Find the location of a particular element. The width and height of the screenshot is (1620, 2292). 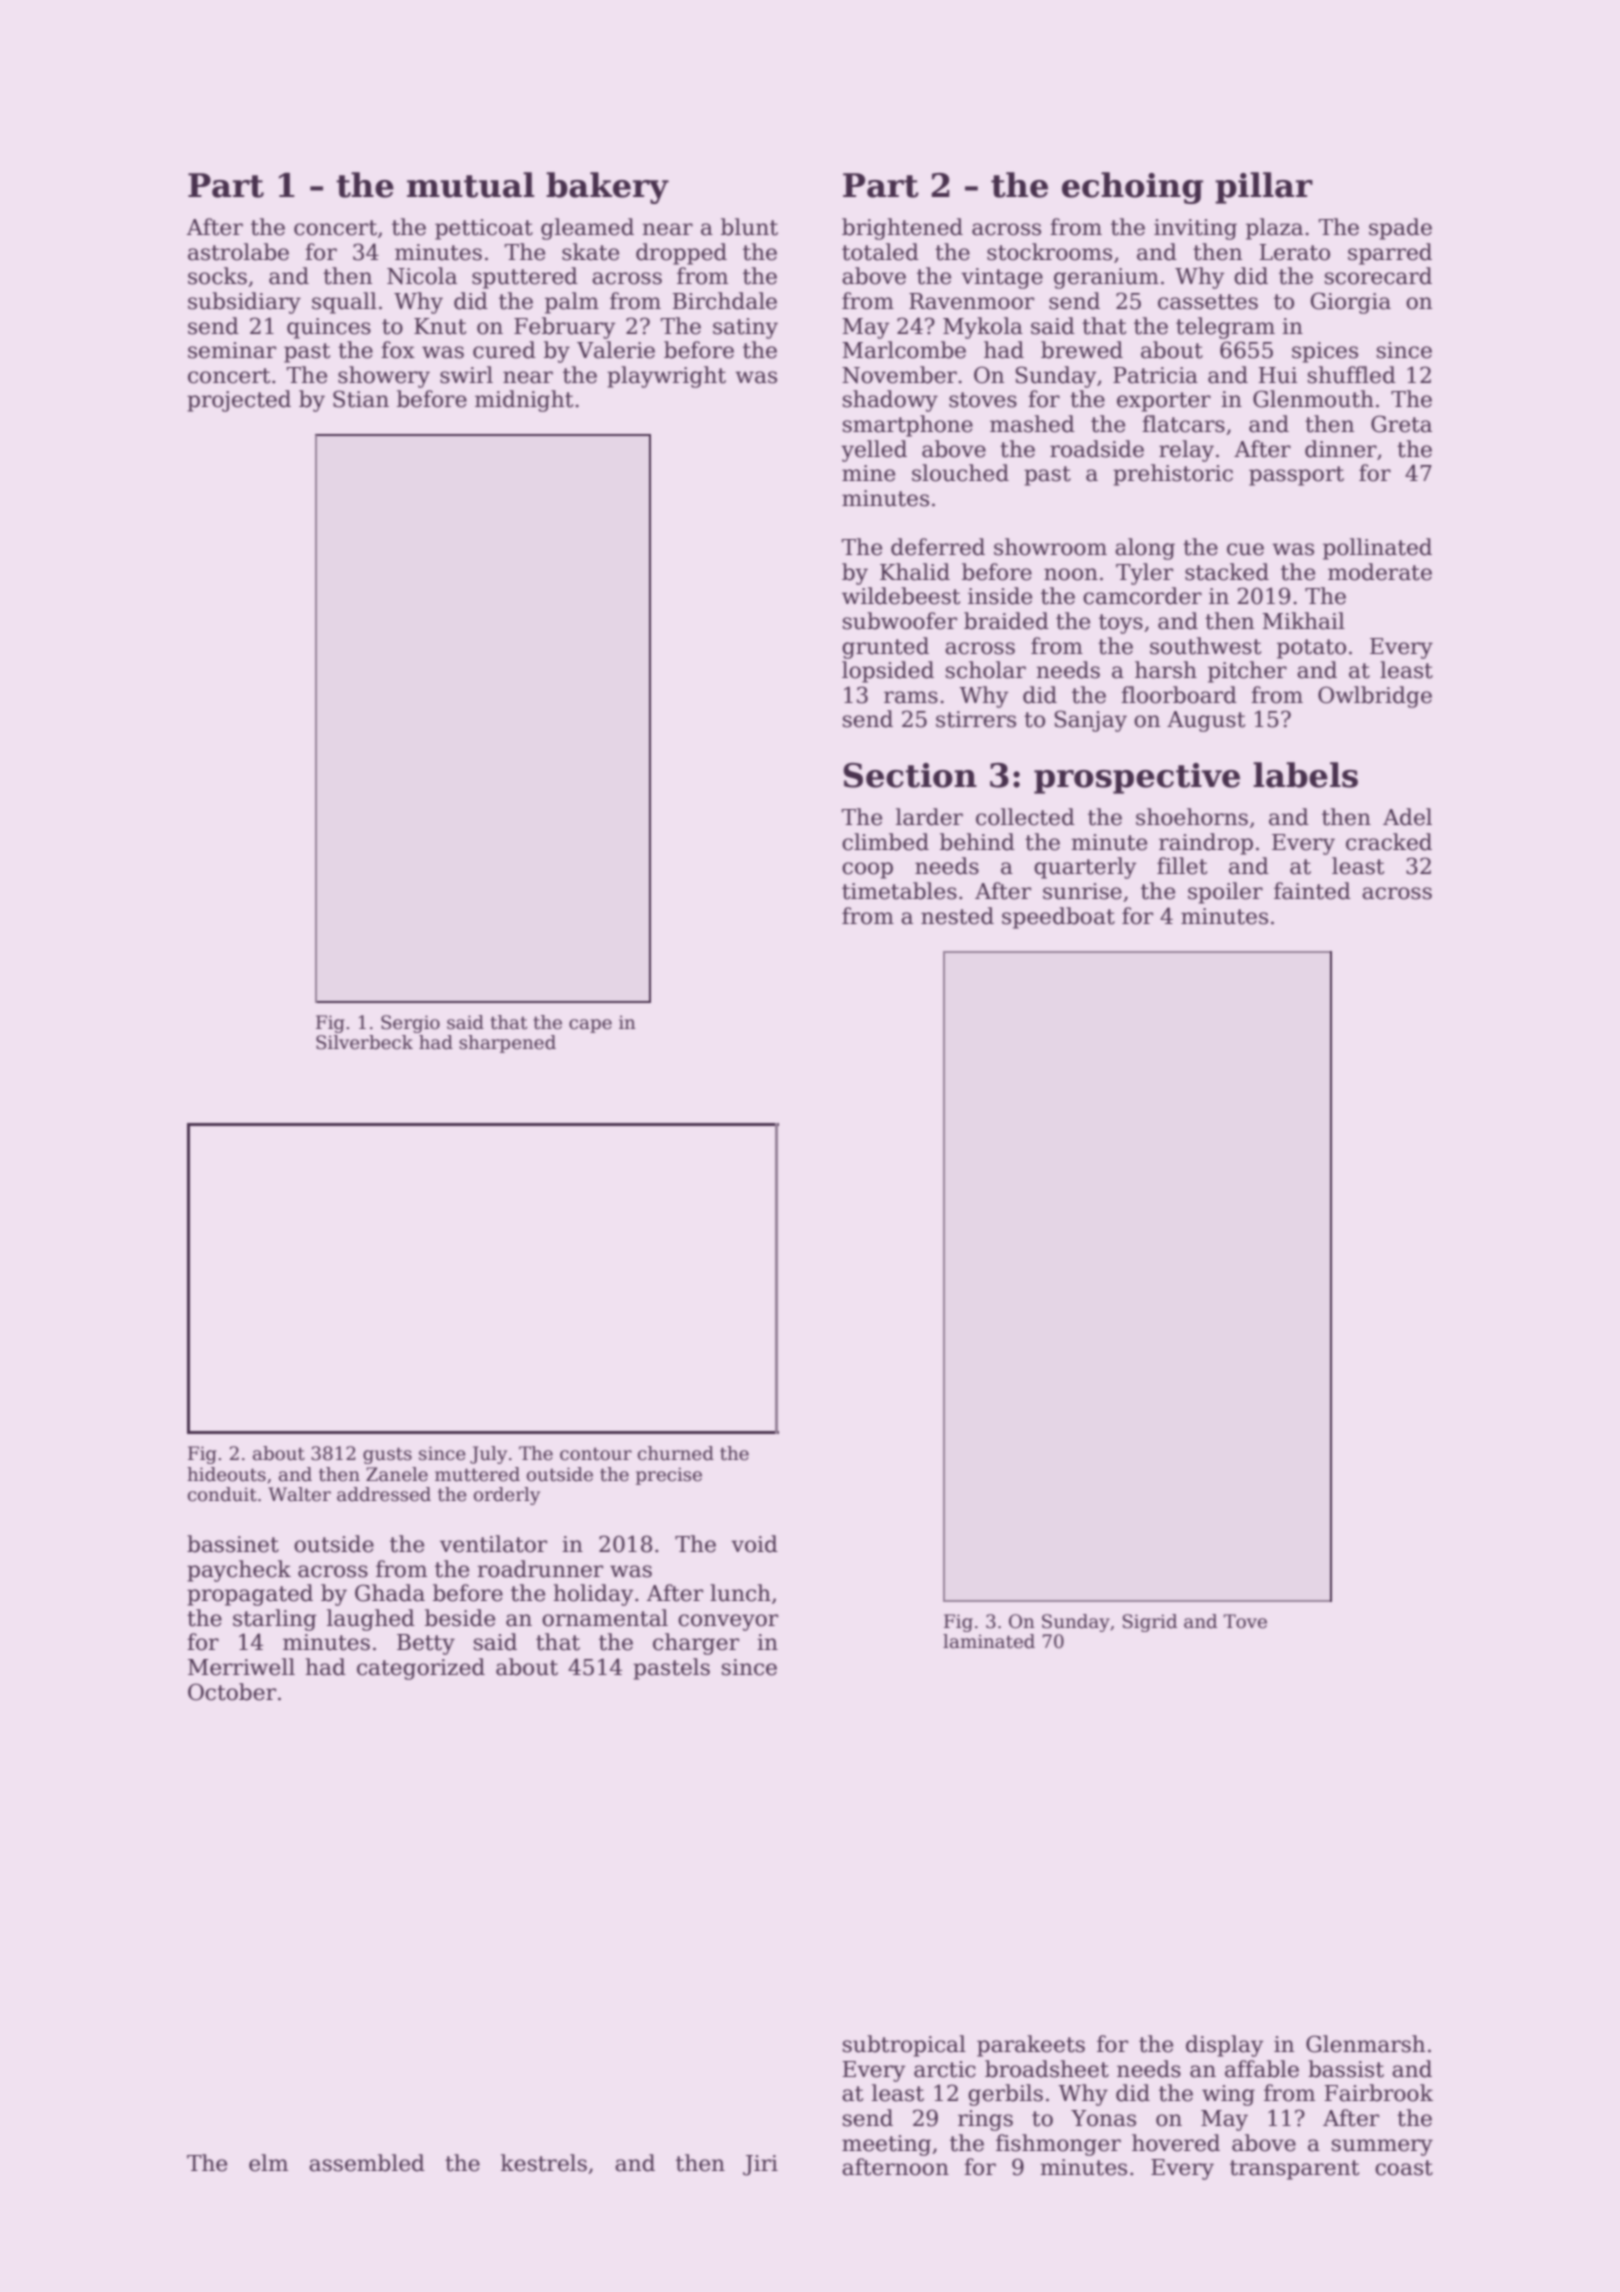

Jiri is located at coordinates (760, 2165).
